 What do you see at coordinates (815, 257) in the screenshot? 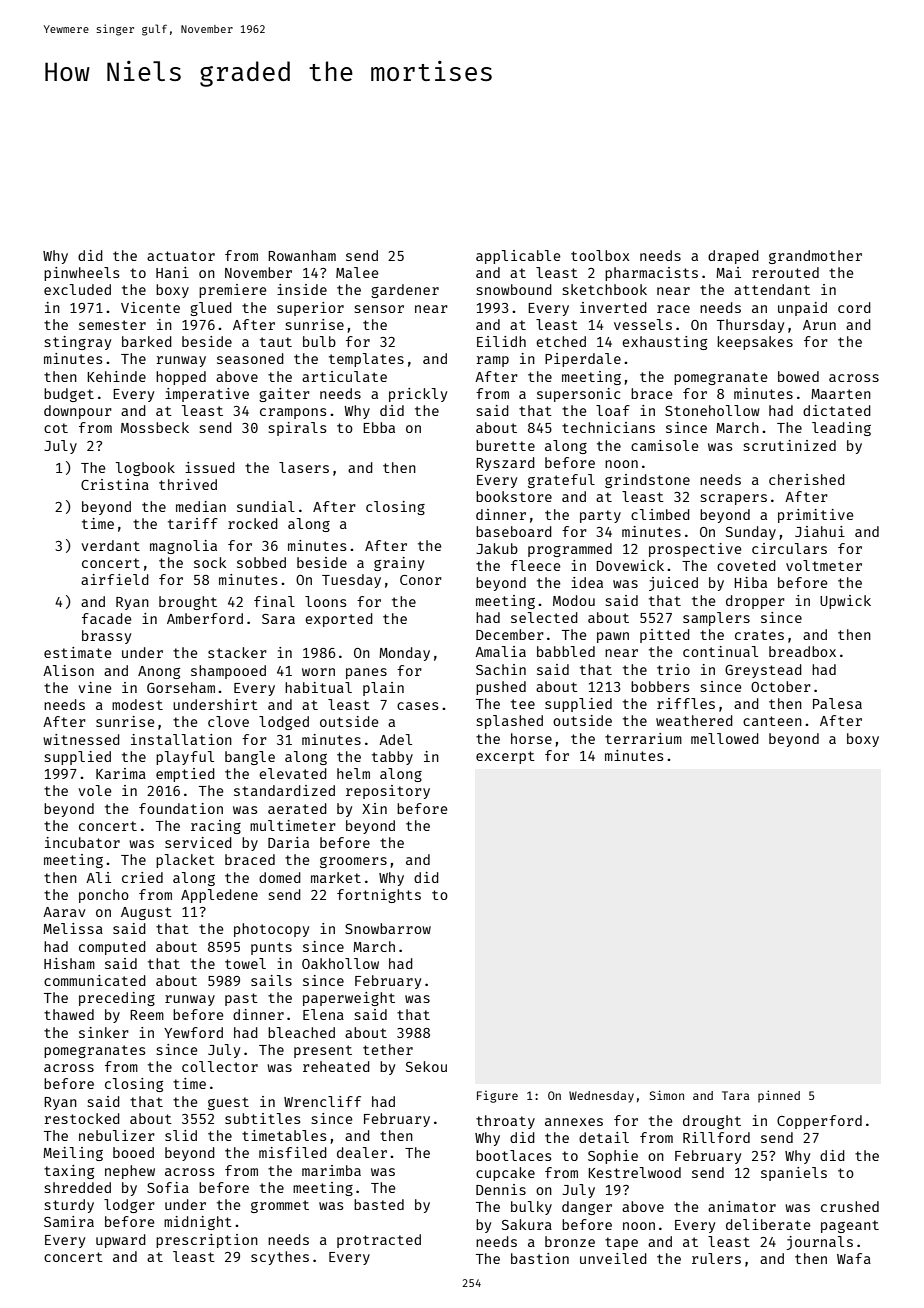
I see `grandmother` at bounding box center [815, 257].
